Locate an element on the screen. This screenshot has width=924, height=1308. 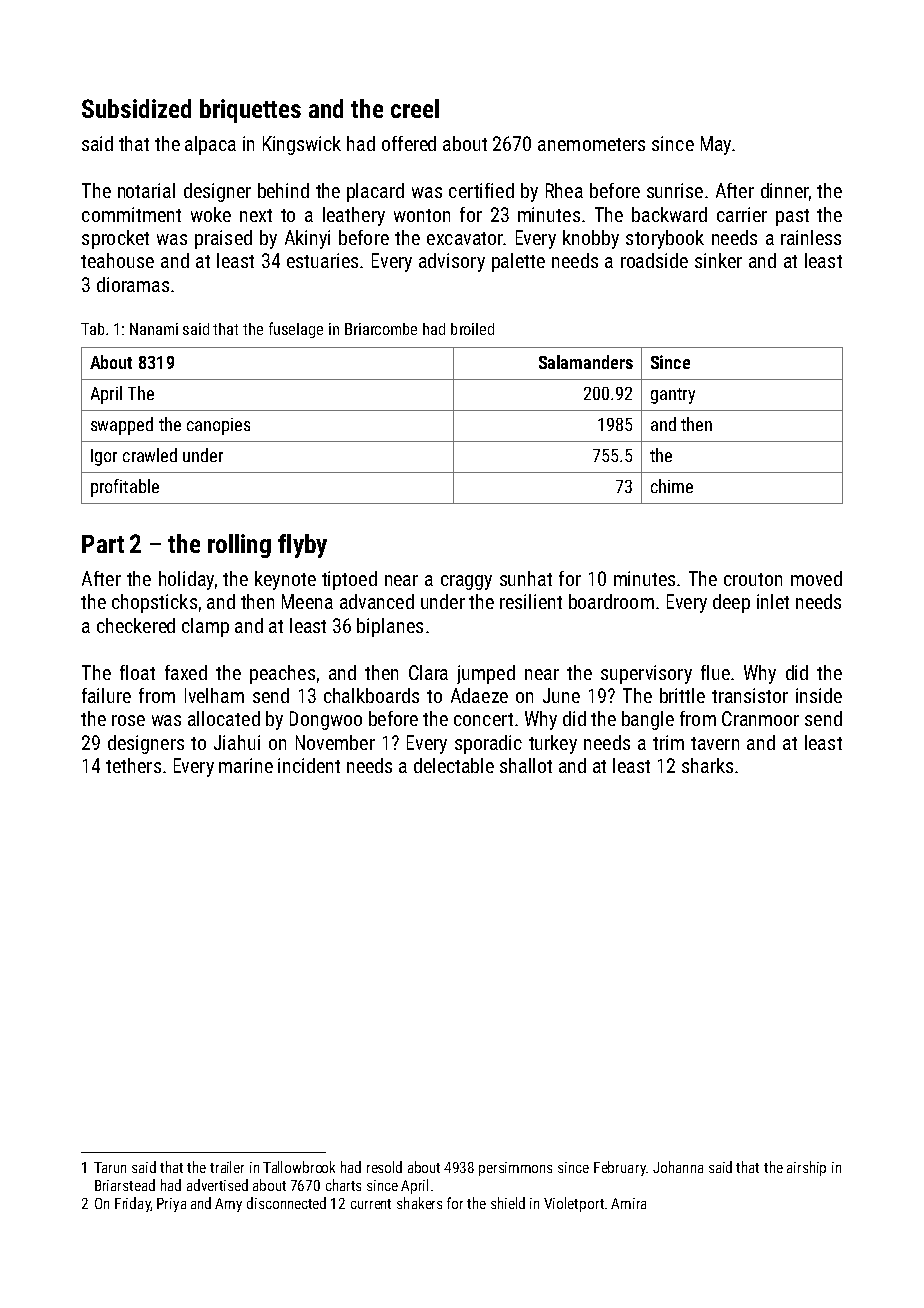
flyby is located at coordinates (302, 546).
